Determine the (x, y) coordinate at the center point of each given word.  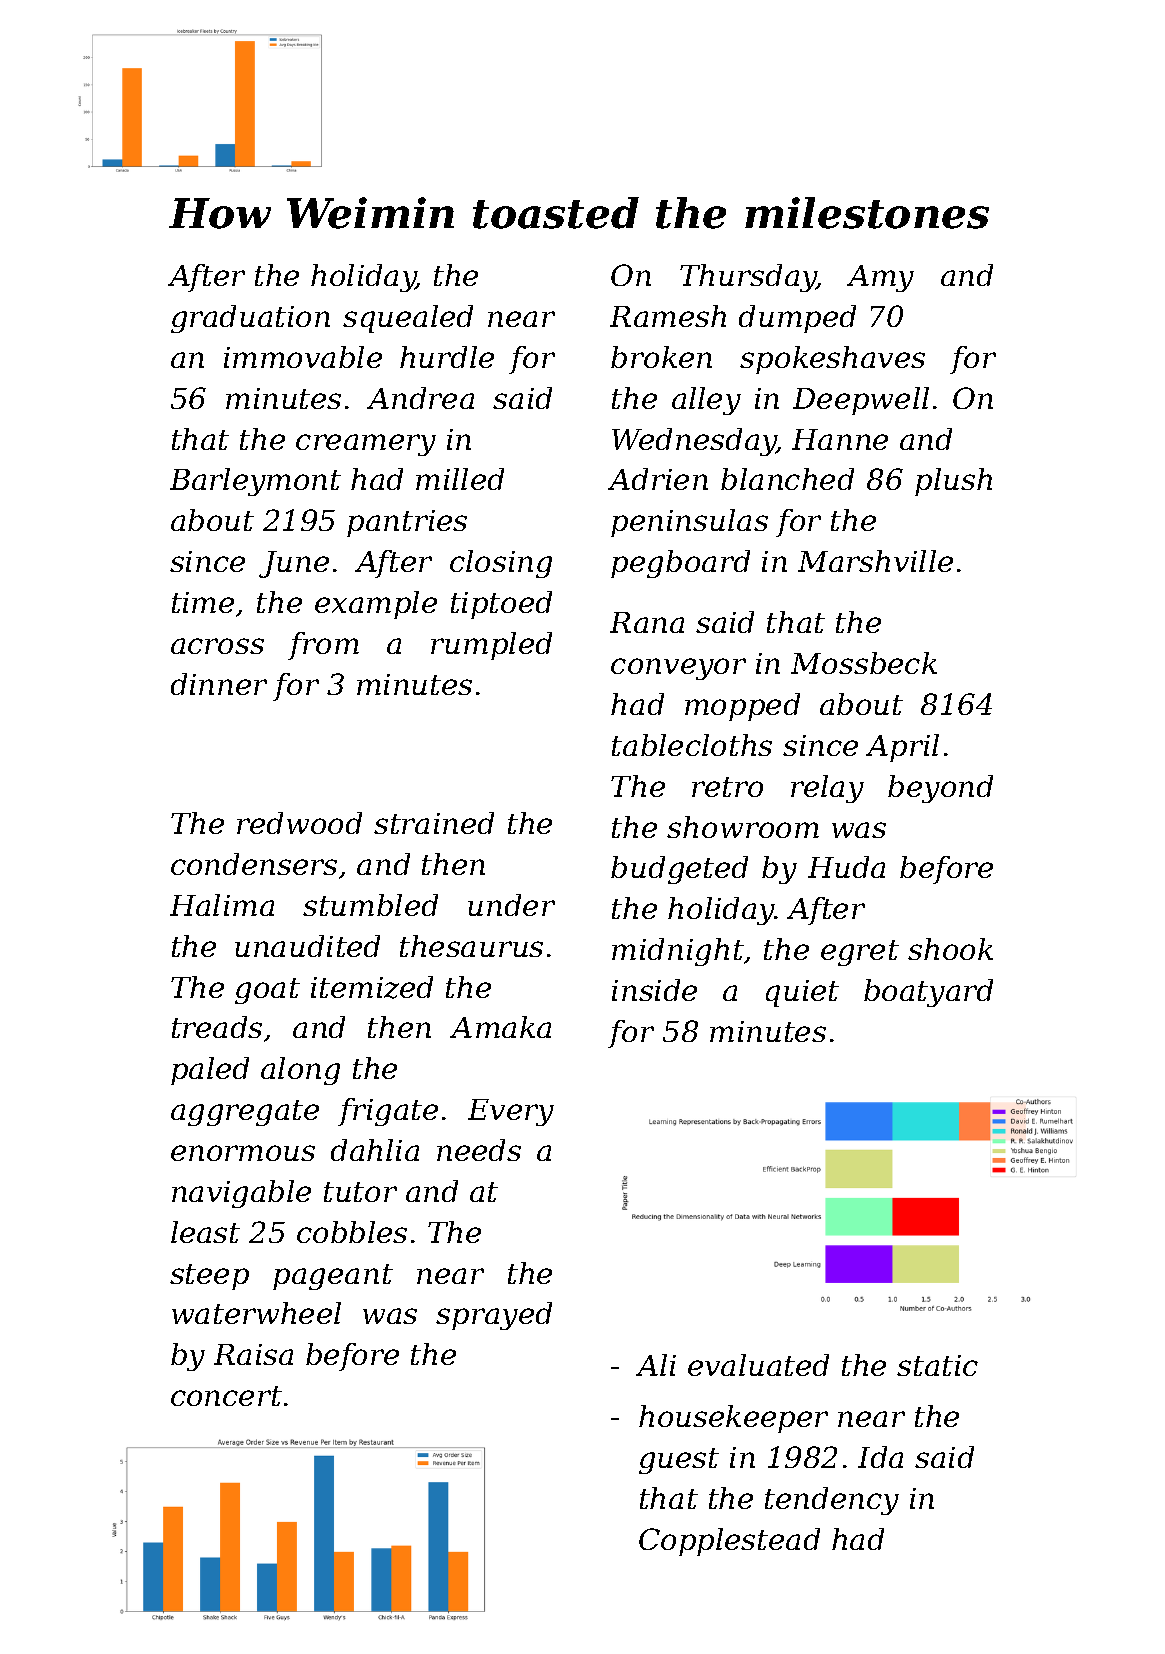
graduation (250, 319)
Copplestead (729, 1542)
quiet (802, 993)
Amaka (500, 1027)
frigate (388, 1112)
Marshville (875, 561)
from (323, 646)
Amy (880, 278)
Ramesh (668, 316)
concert (226, 1396)
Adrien (658, 479)
